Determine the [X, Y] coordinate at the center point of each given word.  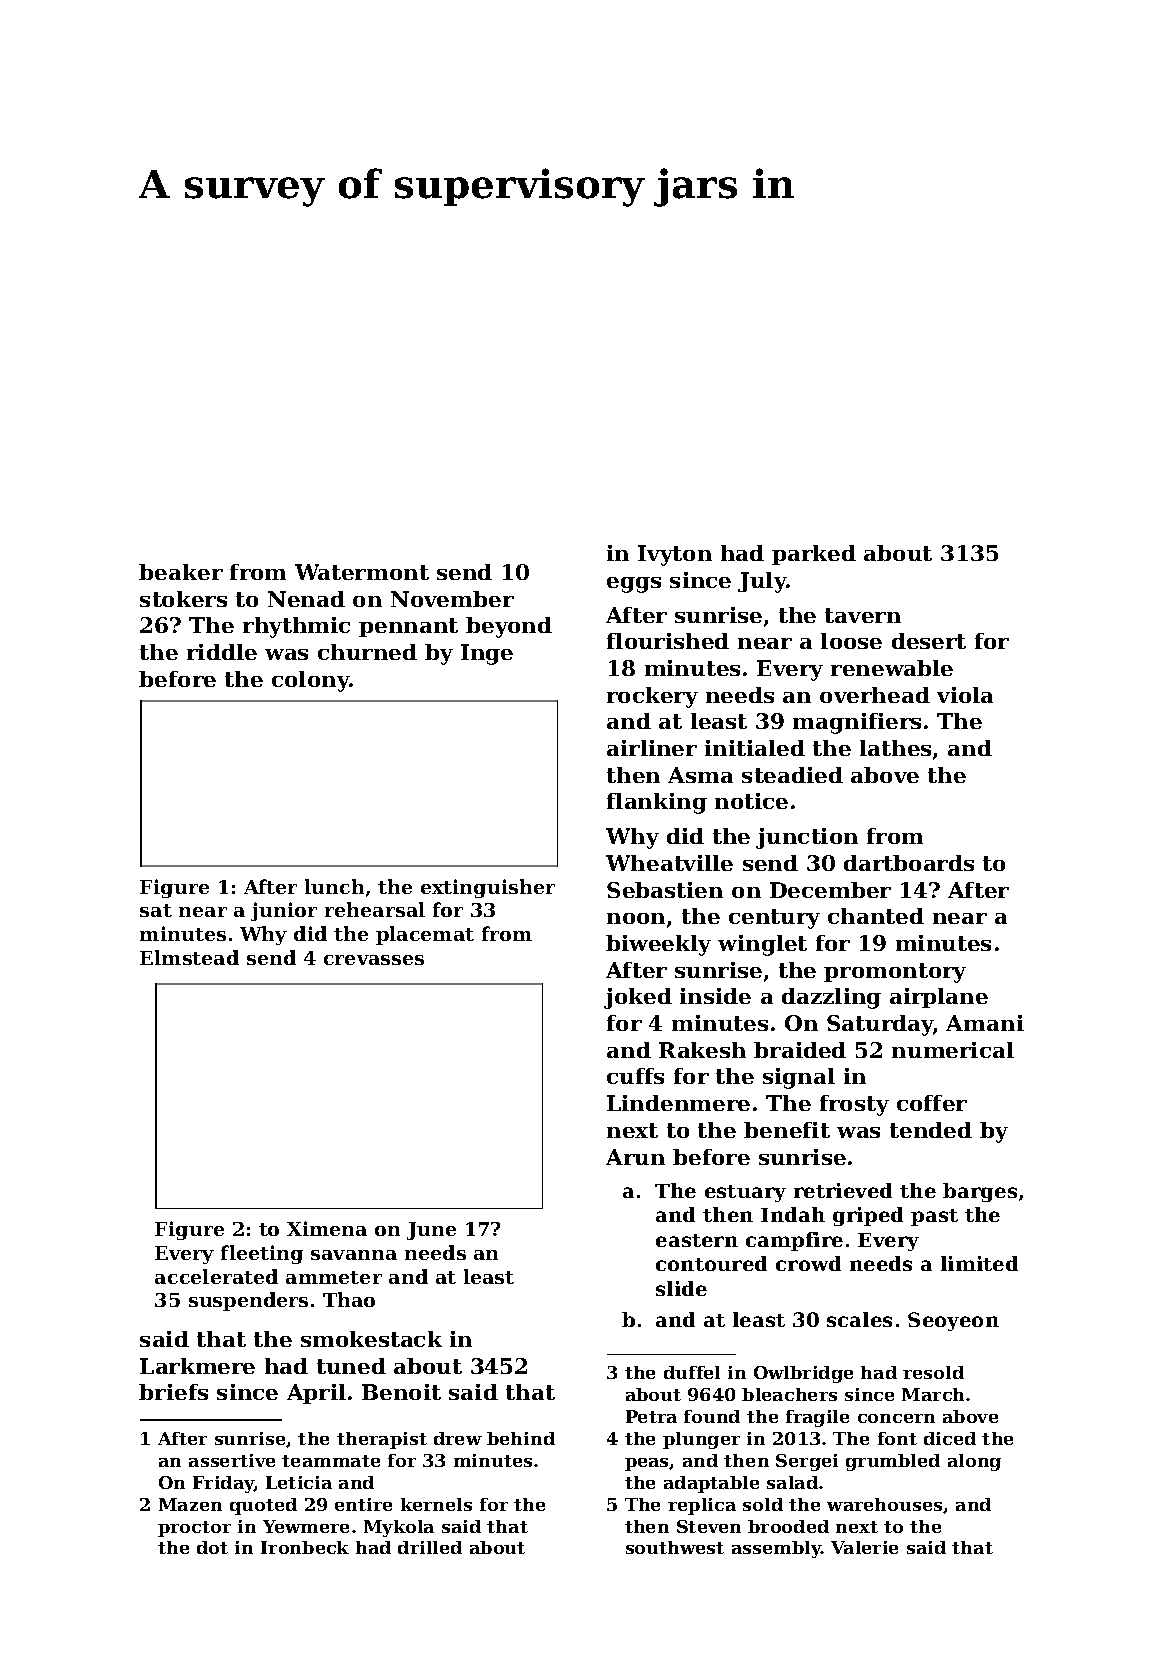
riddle [222, 652]
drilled [430, 1547]
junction [807, 838]
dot [212, 1547]
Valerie [864, 1547]
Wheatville [669, 863]
